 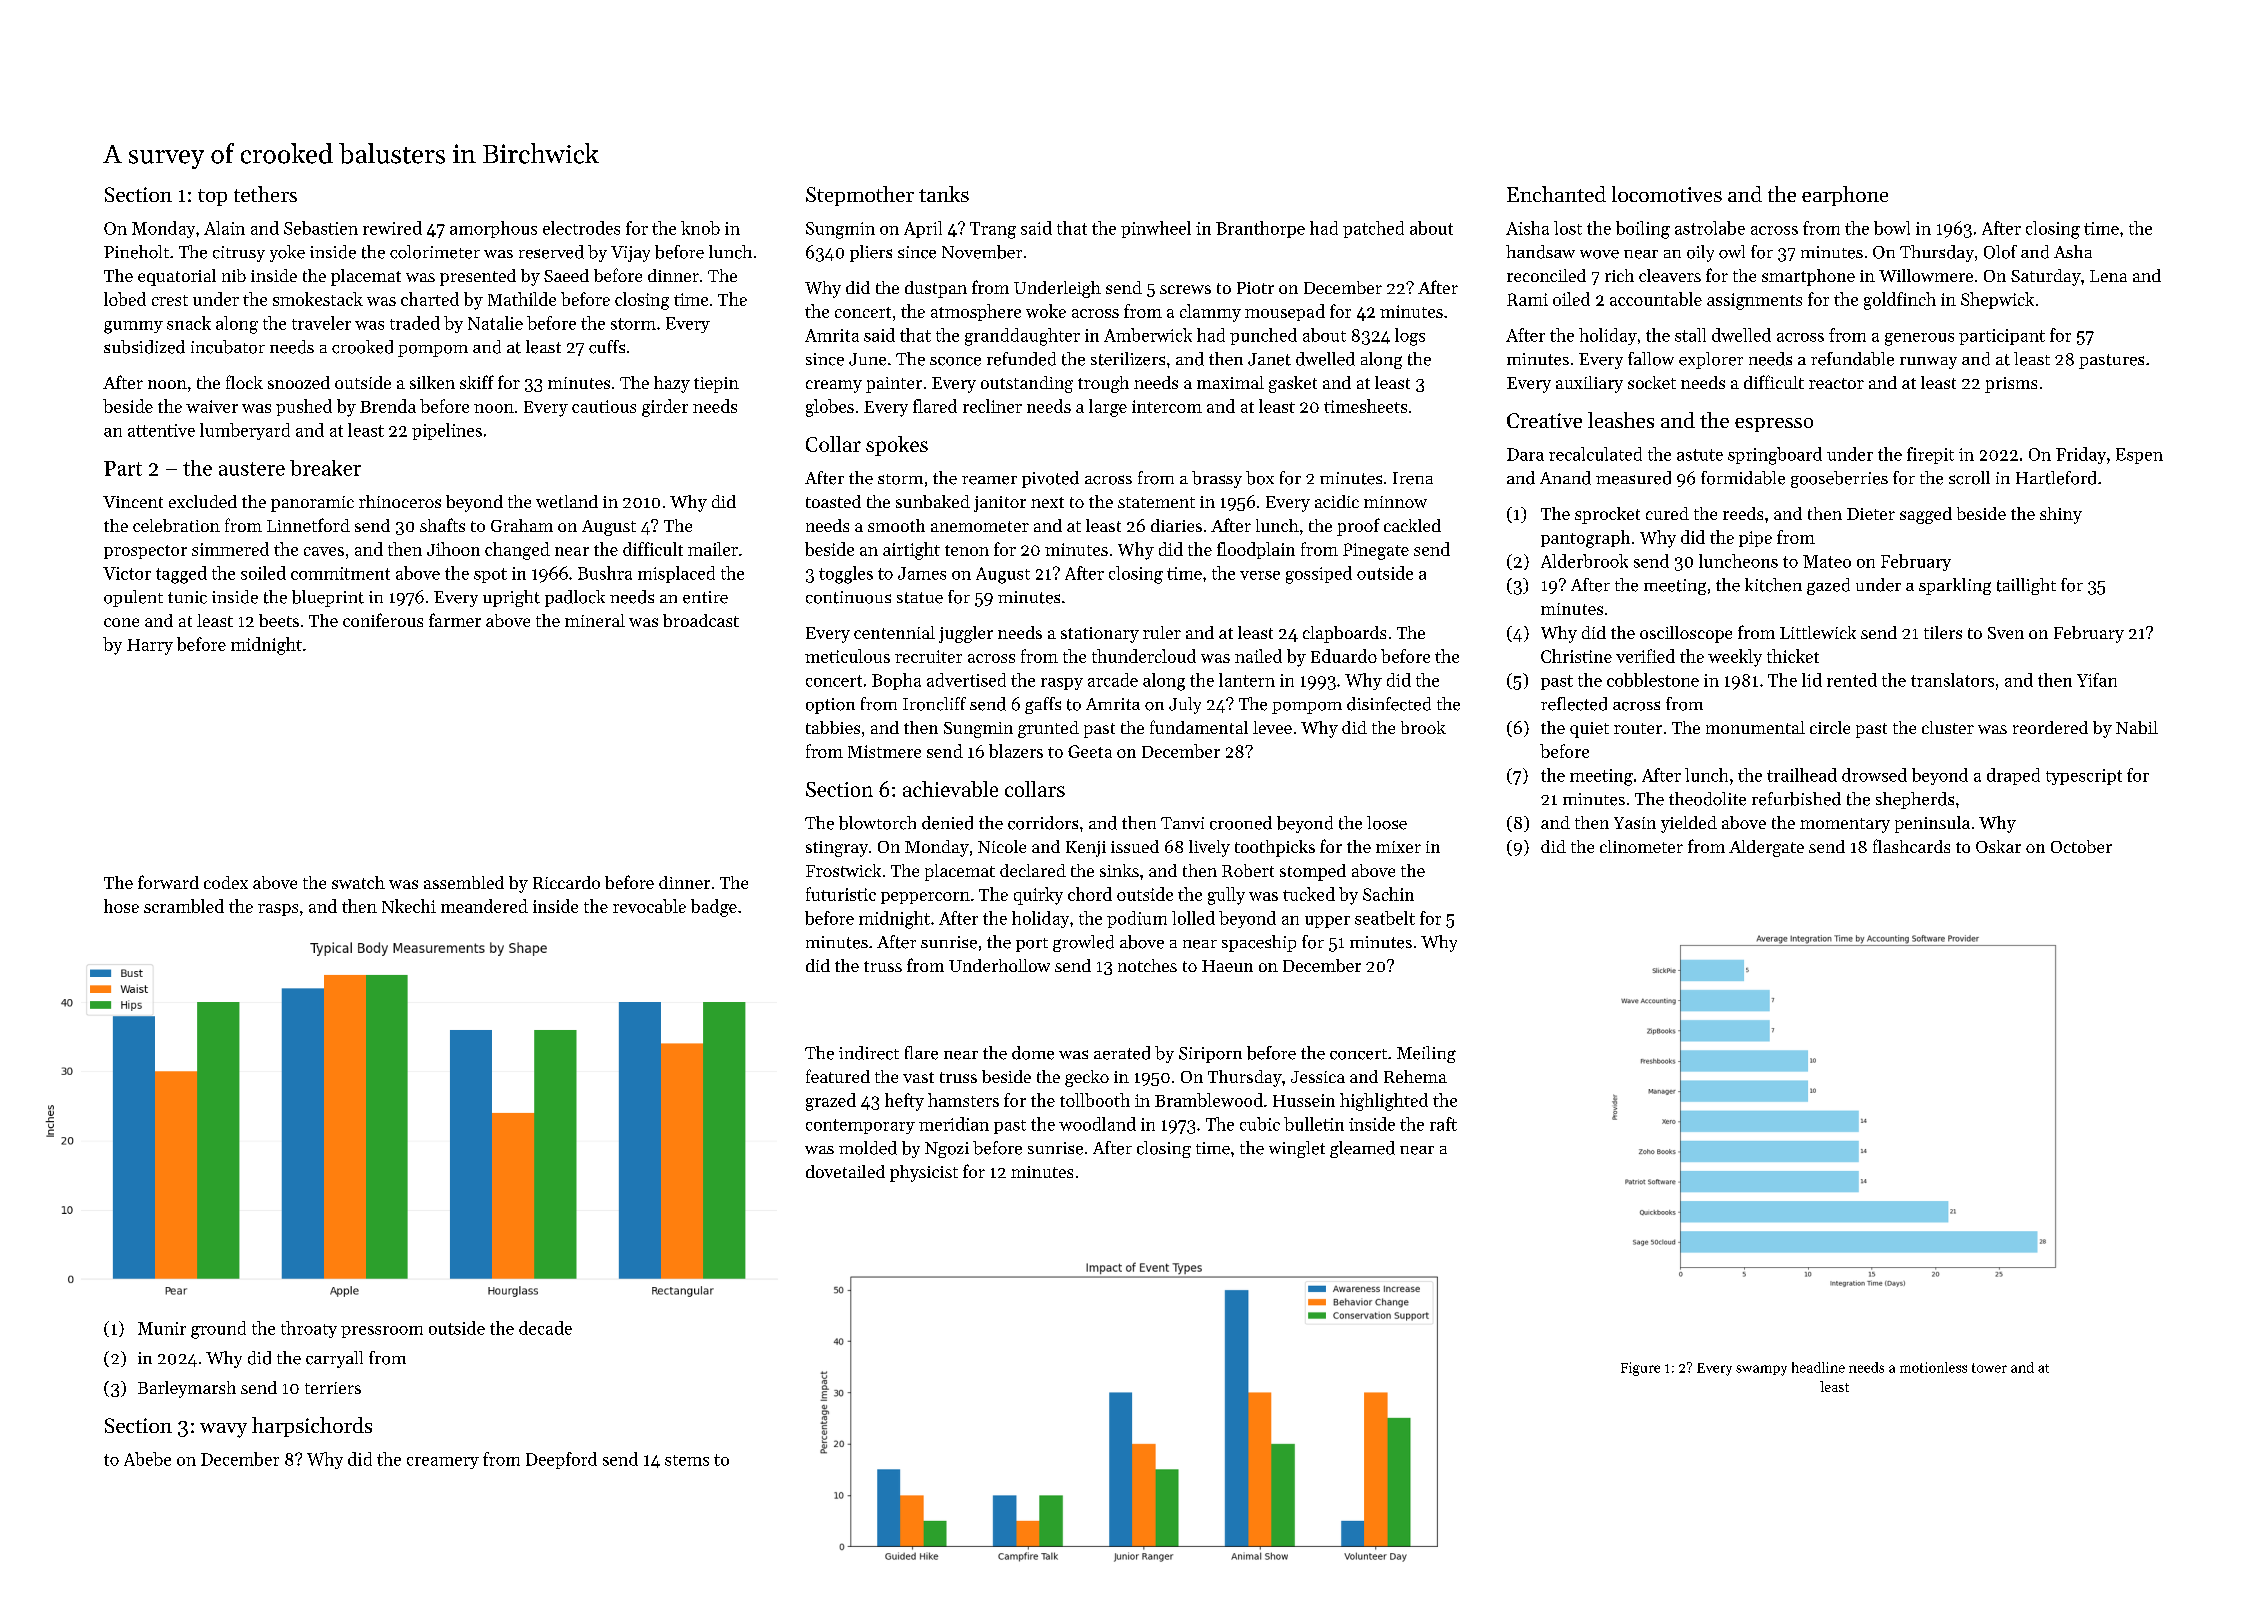 I want to click on motionless, so click(x=1933, y=1367).
